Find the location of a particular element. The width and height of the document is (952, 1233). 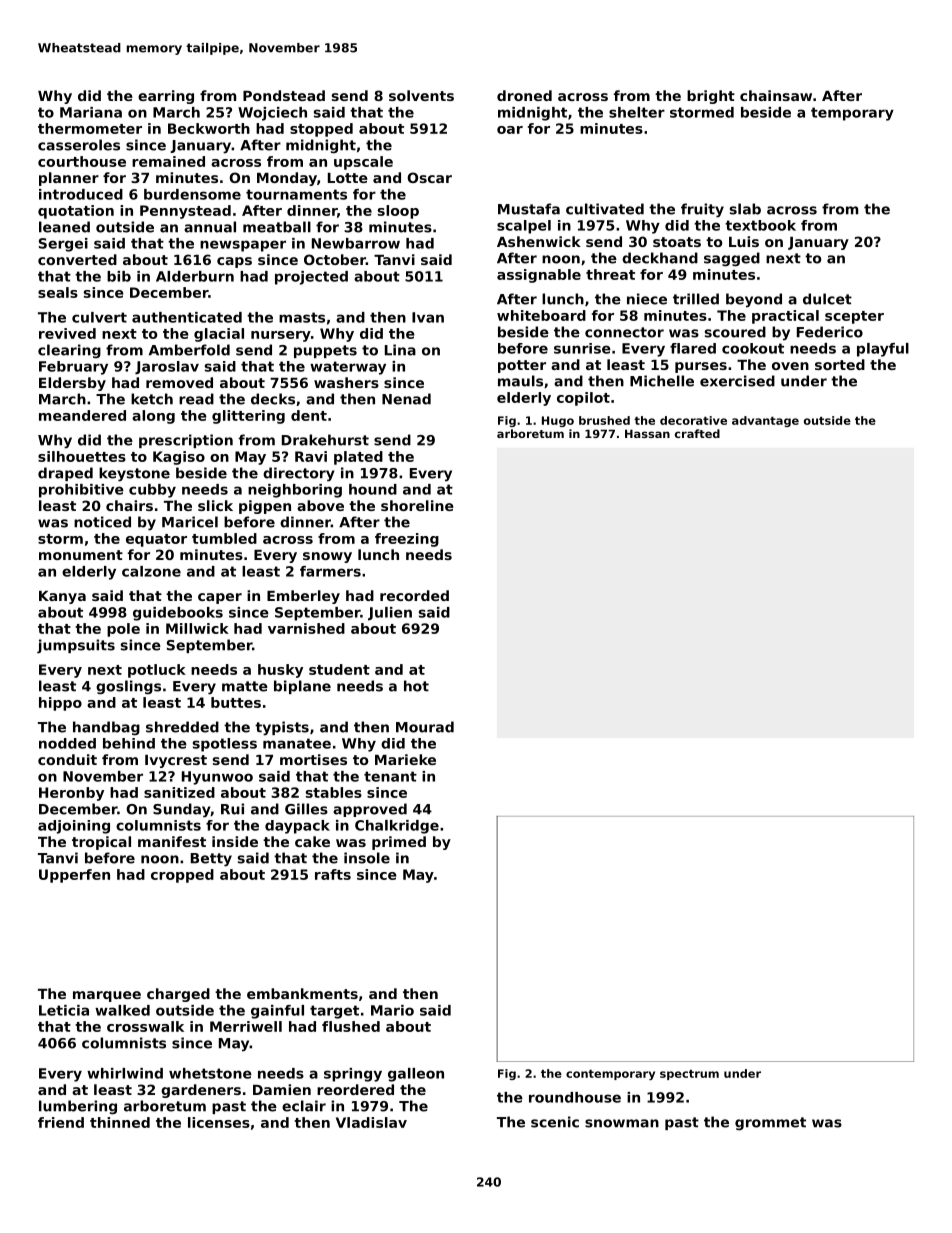

potter is located at coordinates (522, 366).
